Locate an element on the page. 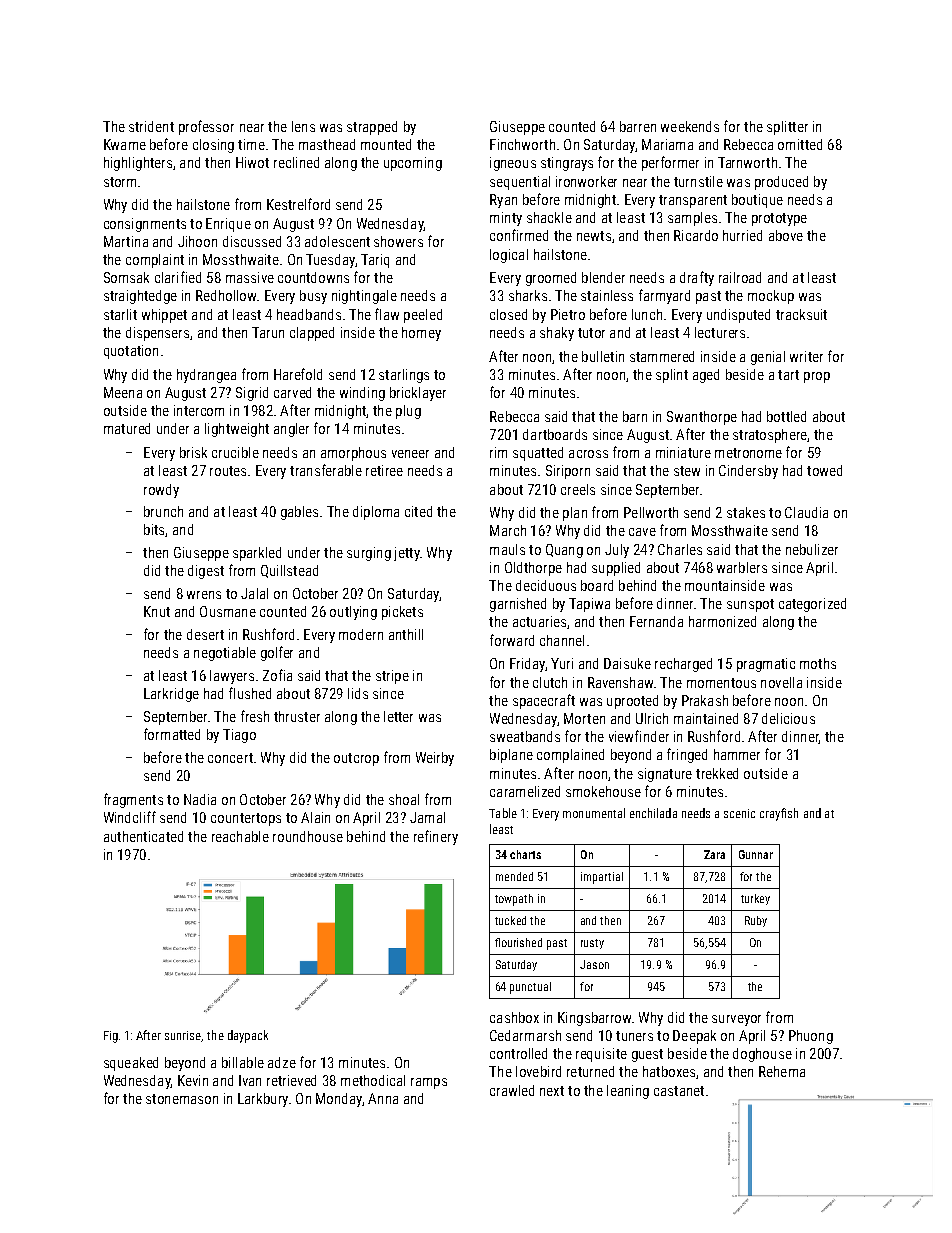 This image has width=952, height=1233. Ryan is located at coordinates (503, 201).
